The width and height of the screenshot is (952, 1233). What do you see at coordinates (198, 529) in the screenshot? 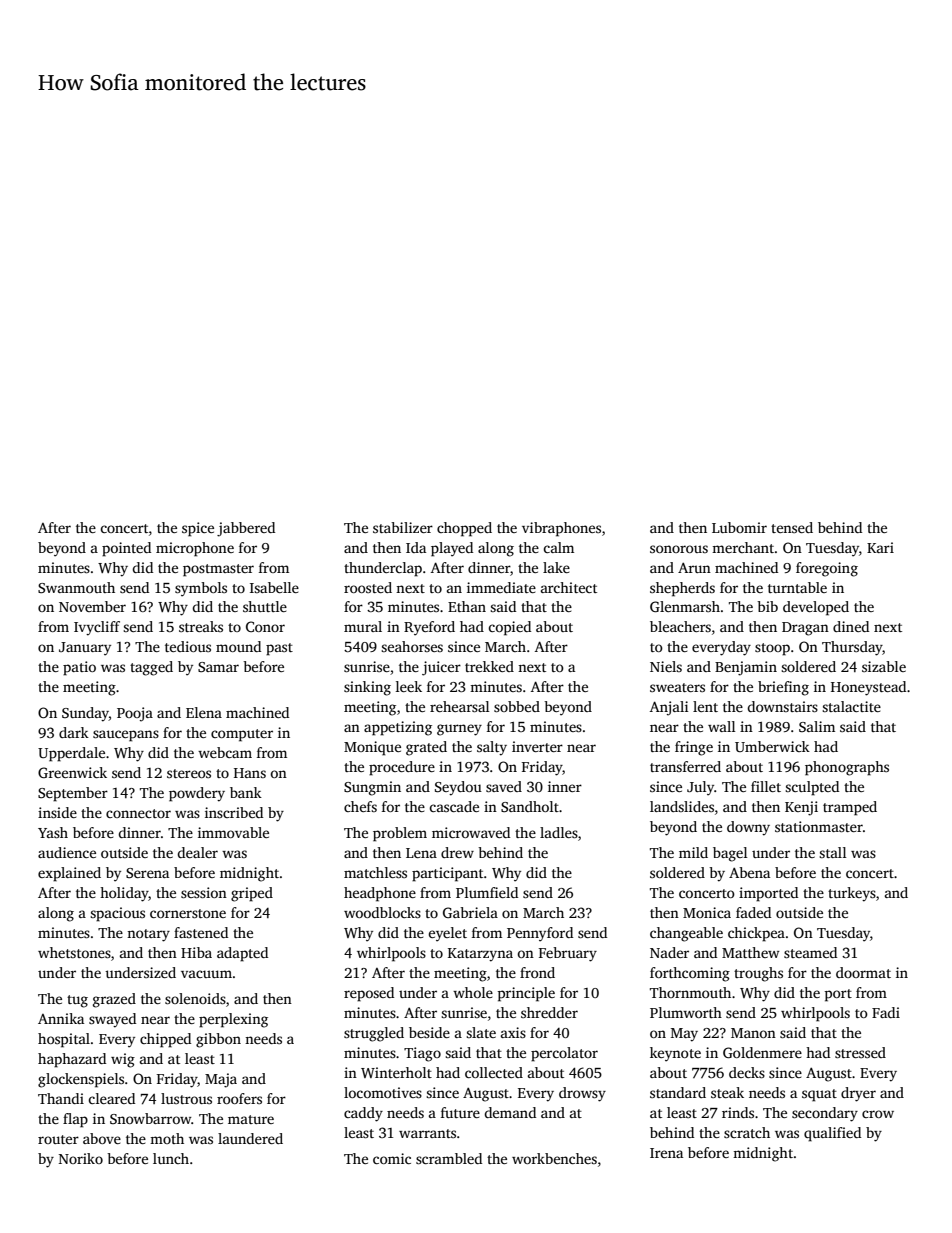
I see `spice` at bounding box center [198, 529].
